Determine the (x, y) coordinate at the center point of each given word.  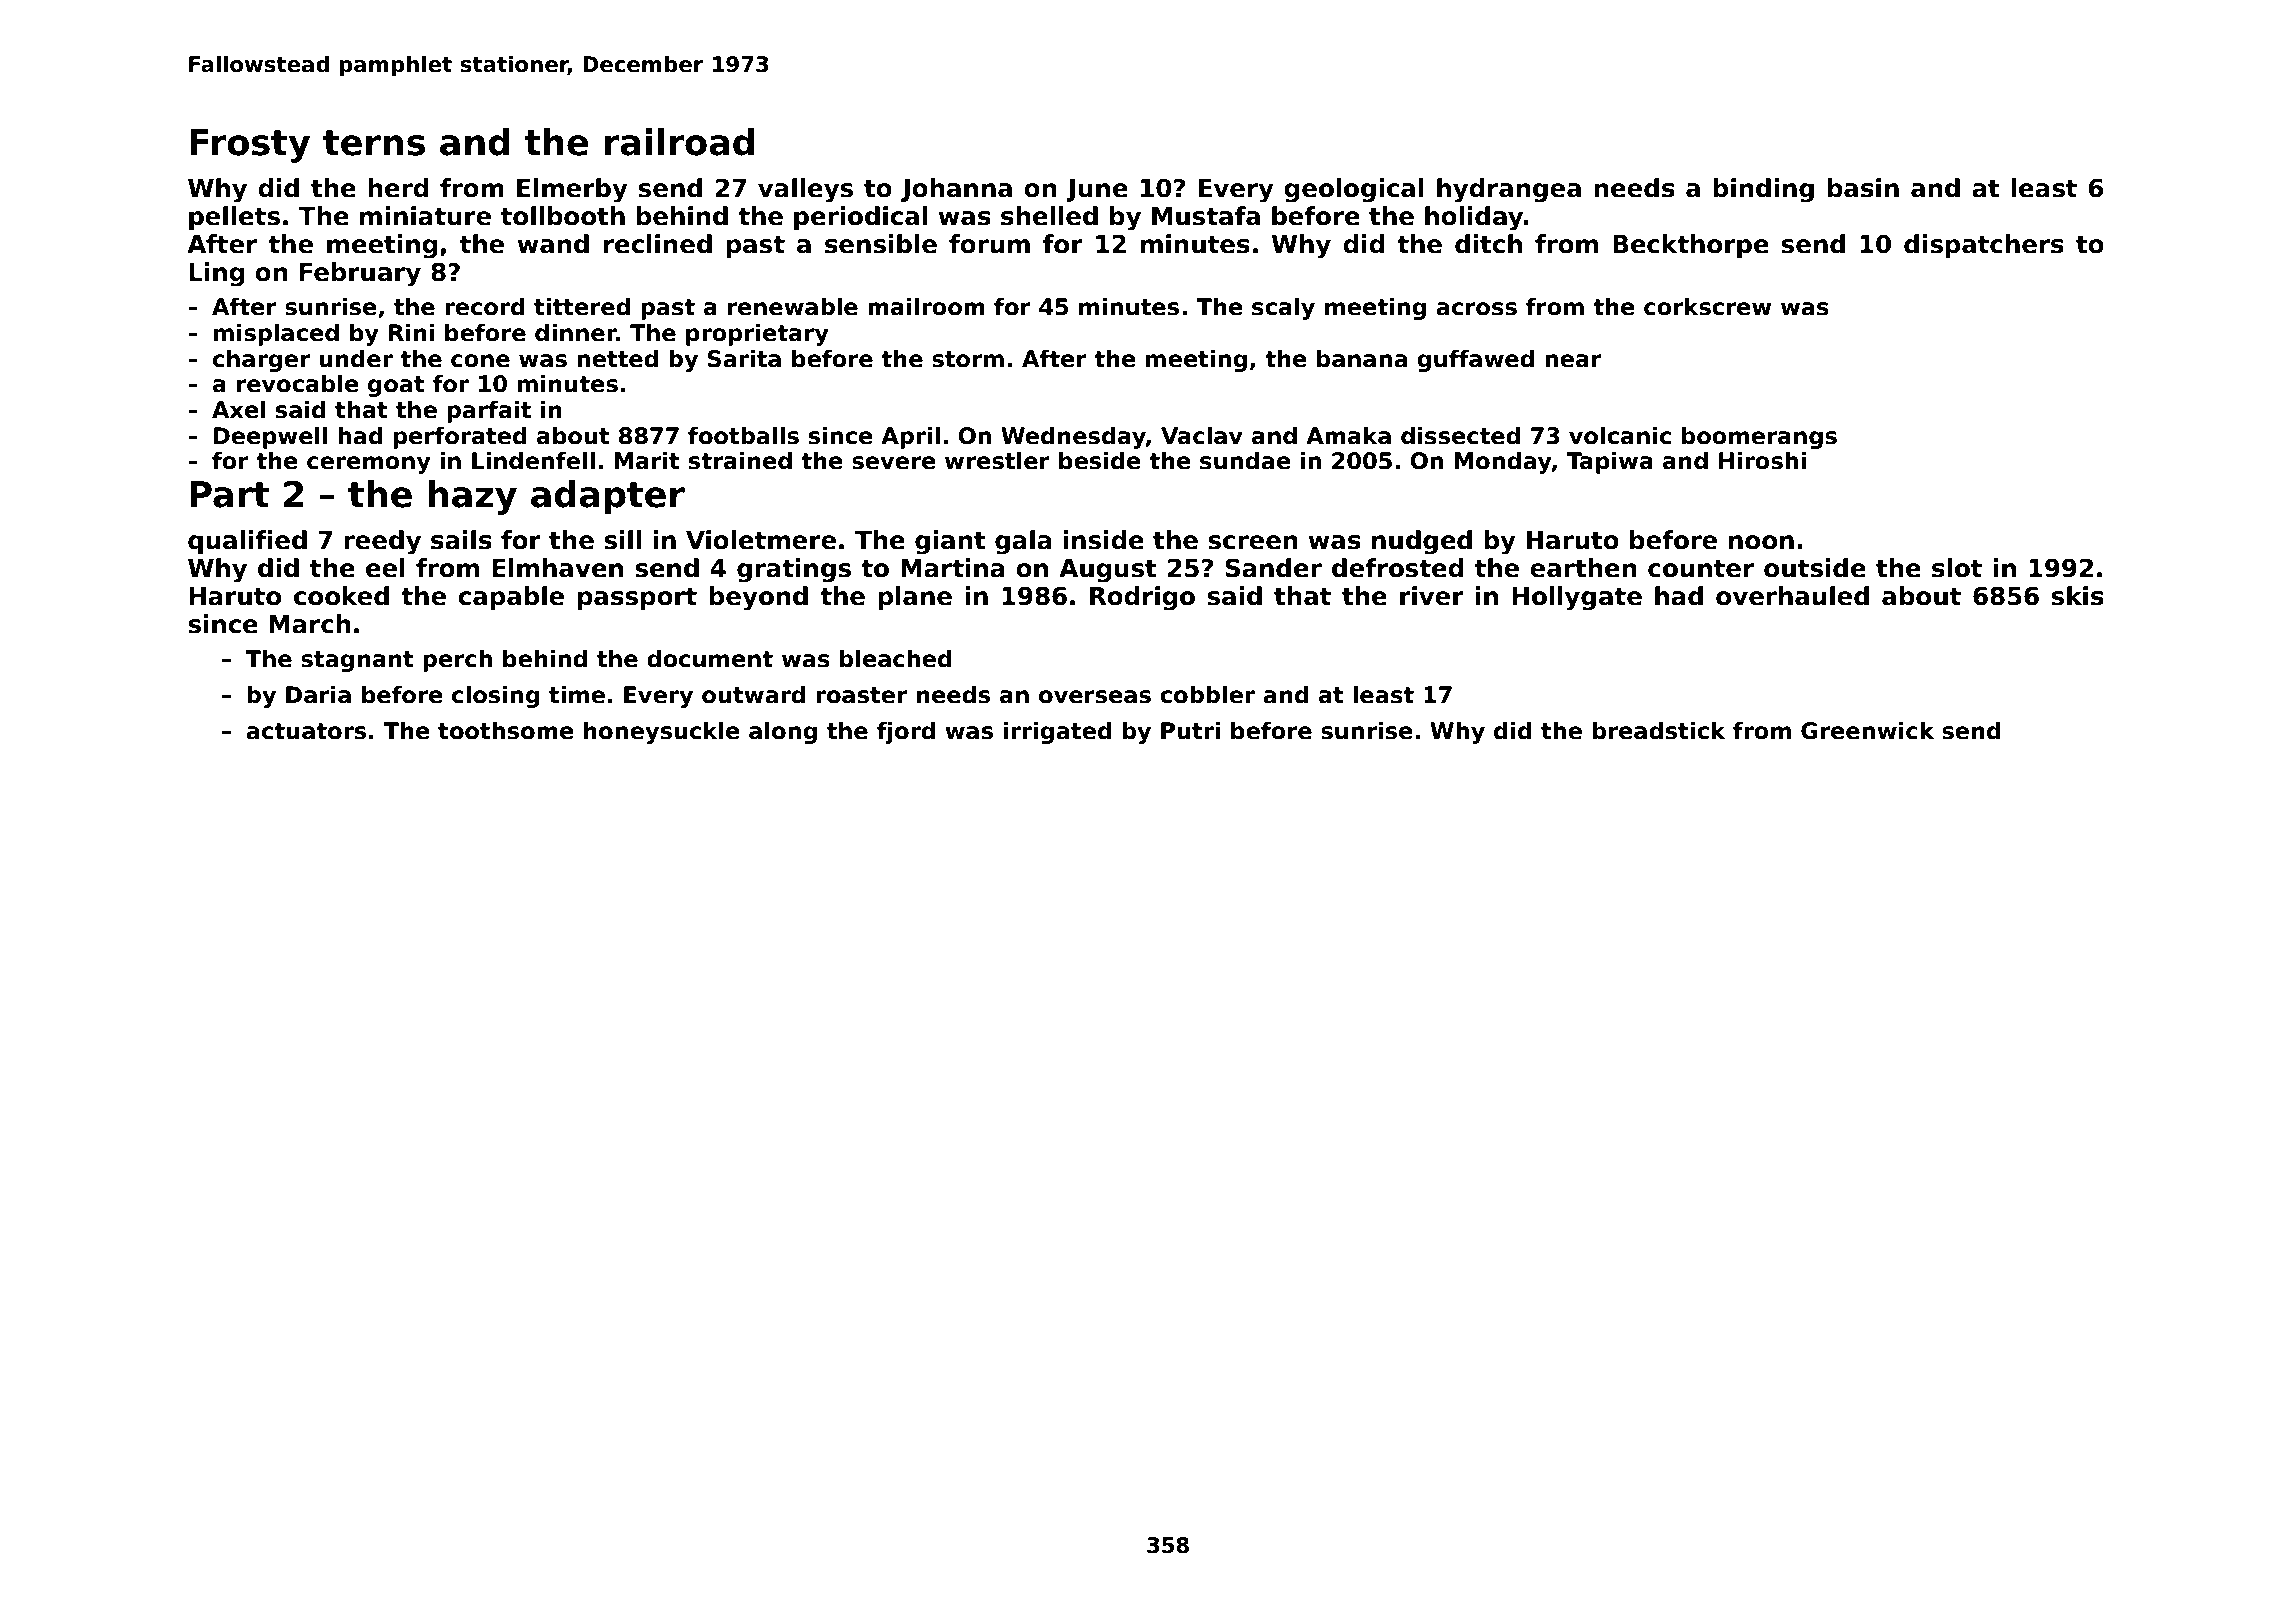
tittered (582, 306)
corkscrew (1708, 306)
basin (1863, 188)
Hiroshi (1762, 460)
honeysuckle (662, 732)
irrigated (1058, 732)
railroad (679, 142)
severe (894, 463)
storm (968, 359)
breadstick (1659, 730)
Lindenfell (533, 460)
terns (374, 143)
